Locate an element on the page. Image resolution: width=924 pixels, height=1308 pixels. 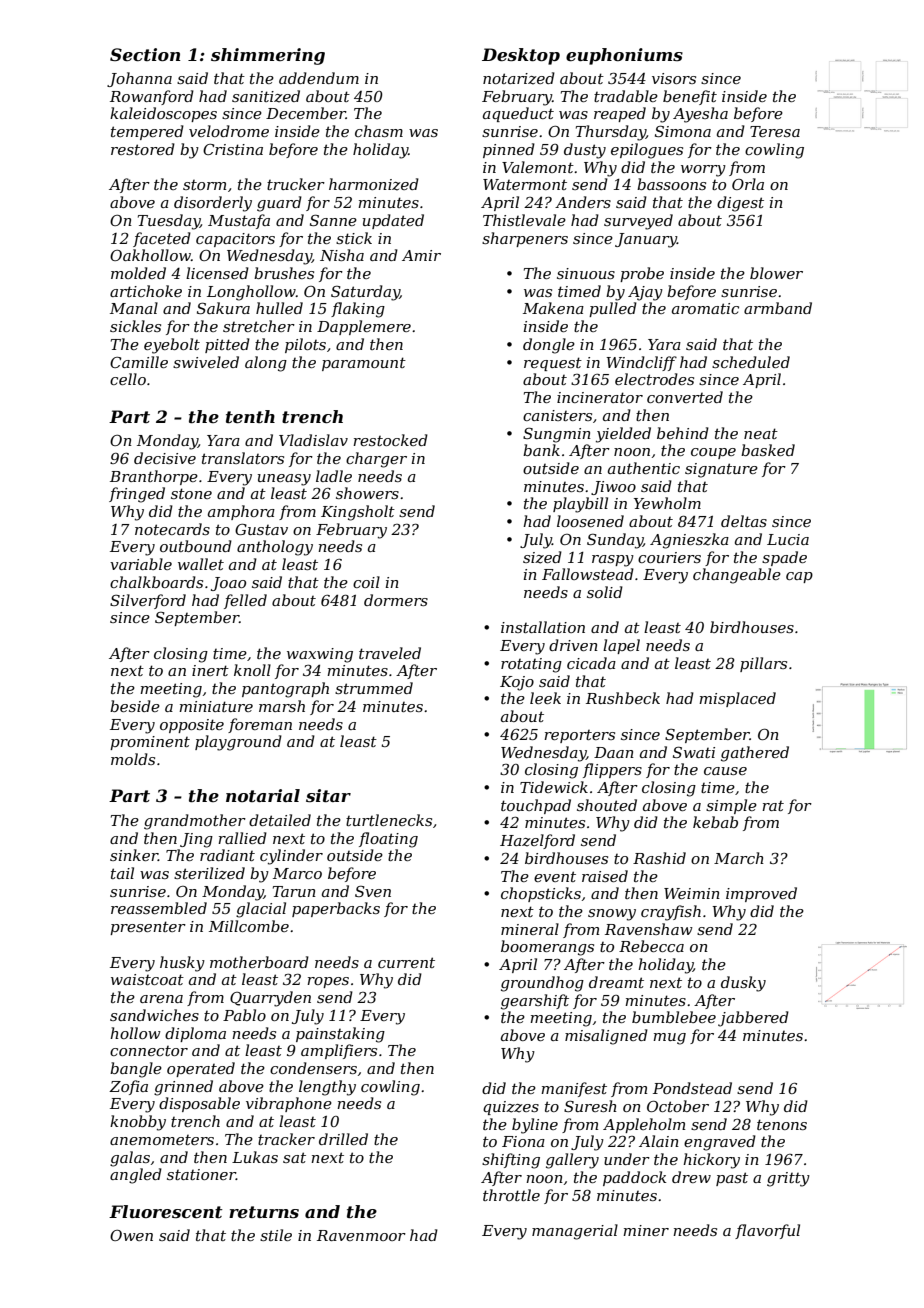
stile is located at coordinates (276, 1235).
